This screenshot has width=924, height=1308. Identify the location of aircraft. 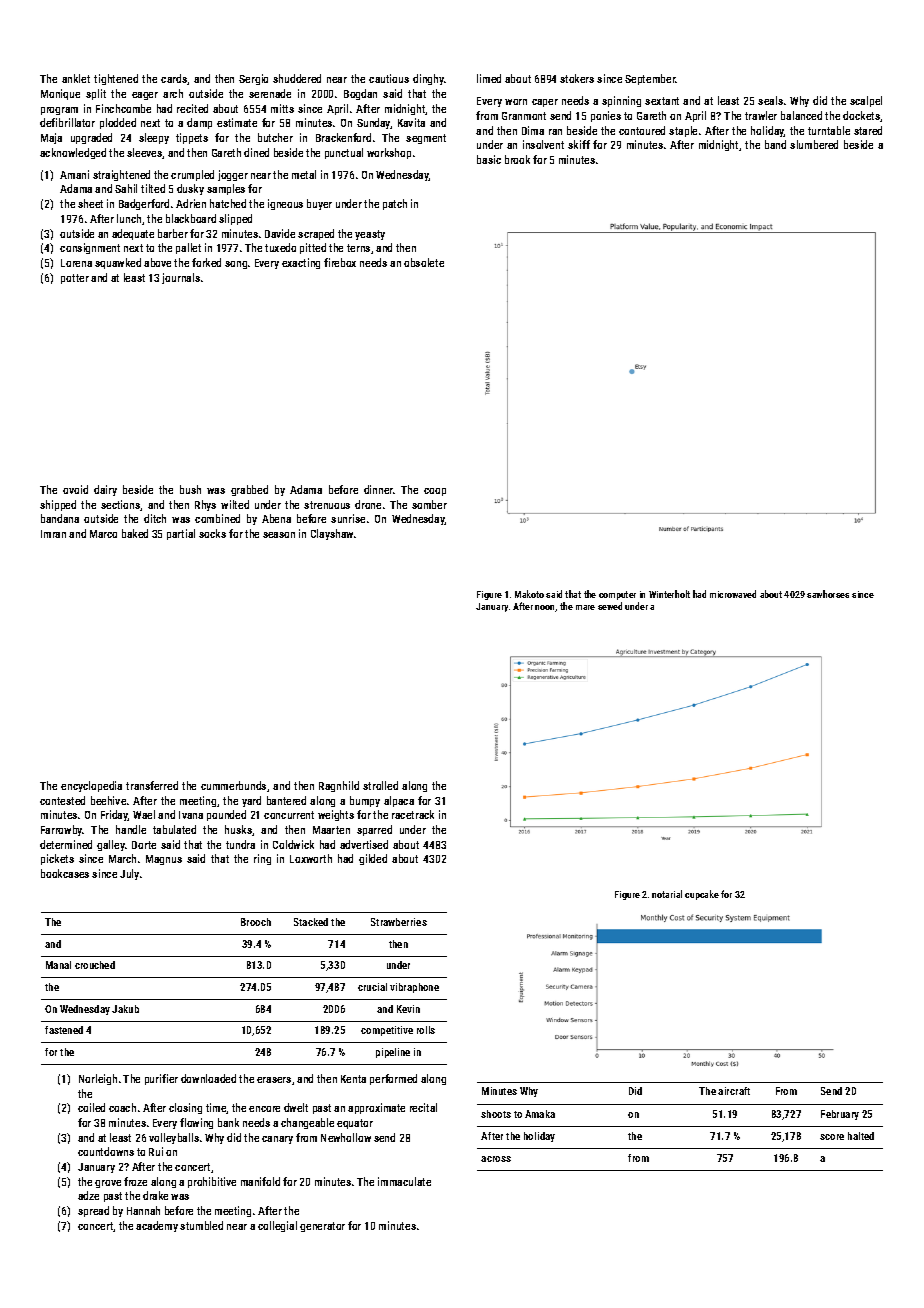
(734, 1091).
